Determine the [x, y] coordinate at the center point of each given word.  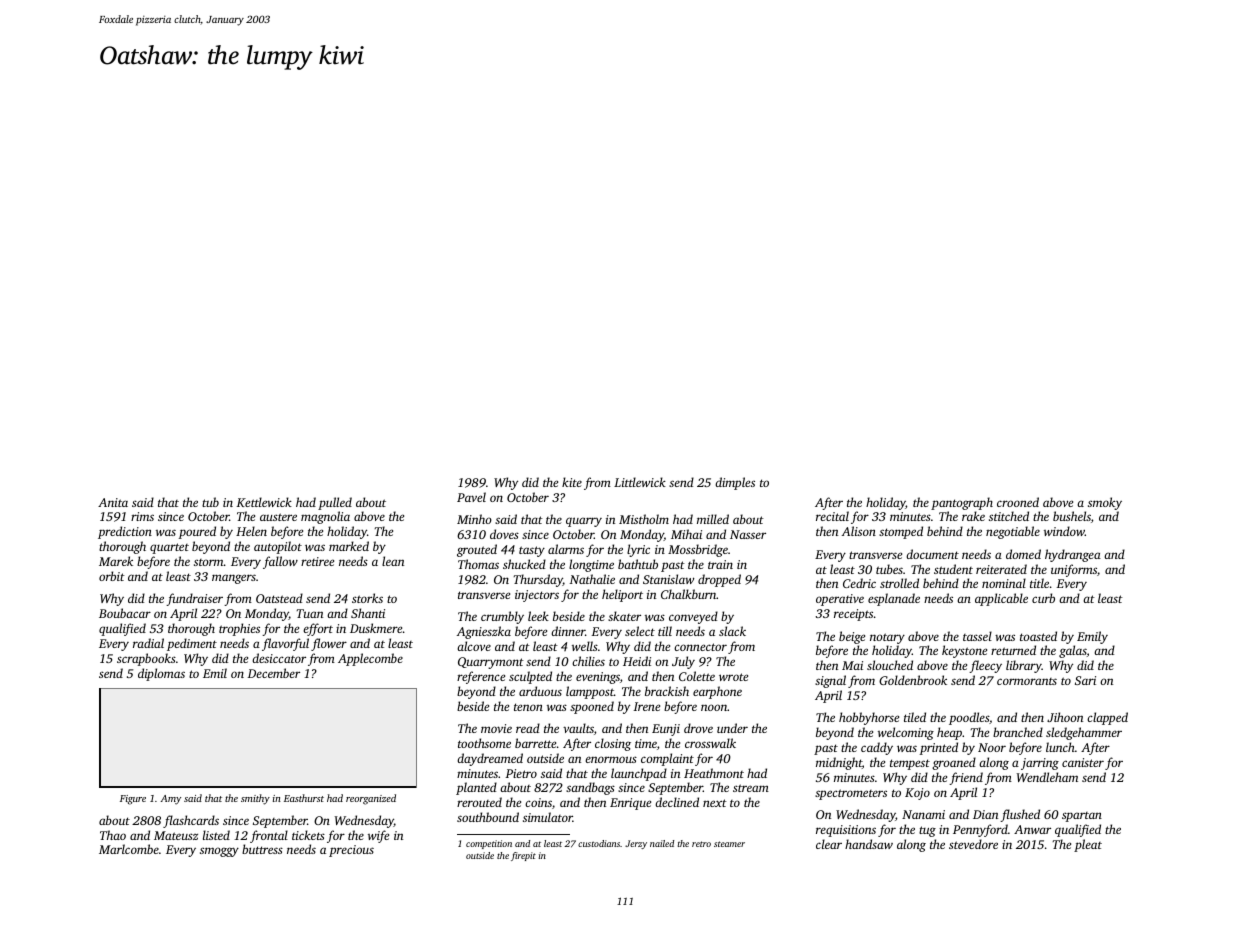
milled [713, 519]
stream [751, 788]
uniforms [1074, 570]
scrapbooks [146, 659]
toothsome [484, 743]
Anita [113, 502]
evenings [598, 678]
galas [1073, 651]
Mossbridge [698, 550]
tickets [308, 835]
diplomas [161, 674]
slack [732, 631]
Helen [251, 531]
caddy [877, 748]
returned [1013, 650]
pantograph [962, 503]
